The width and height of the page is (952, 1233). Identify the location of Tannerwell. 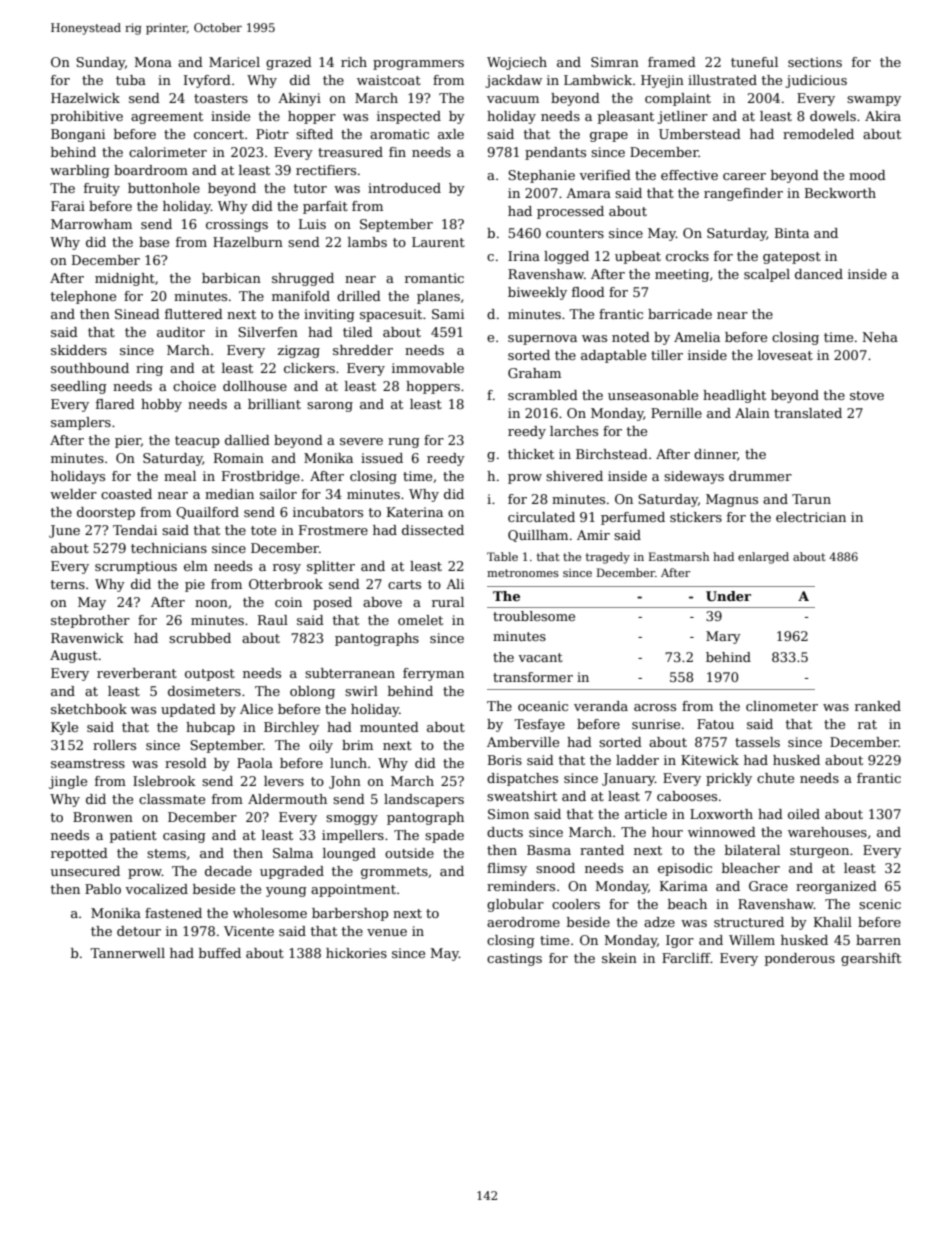
(127, 953).
